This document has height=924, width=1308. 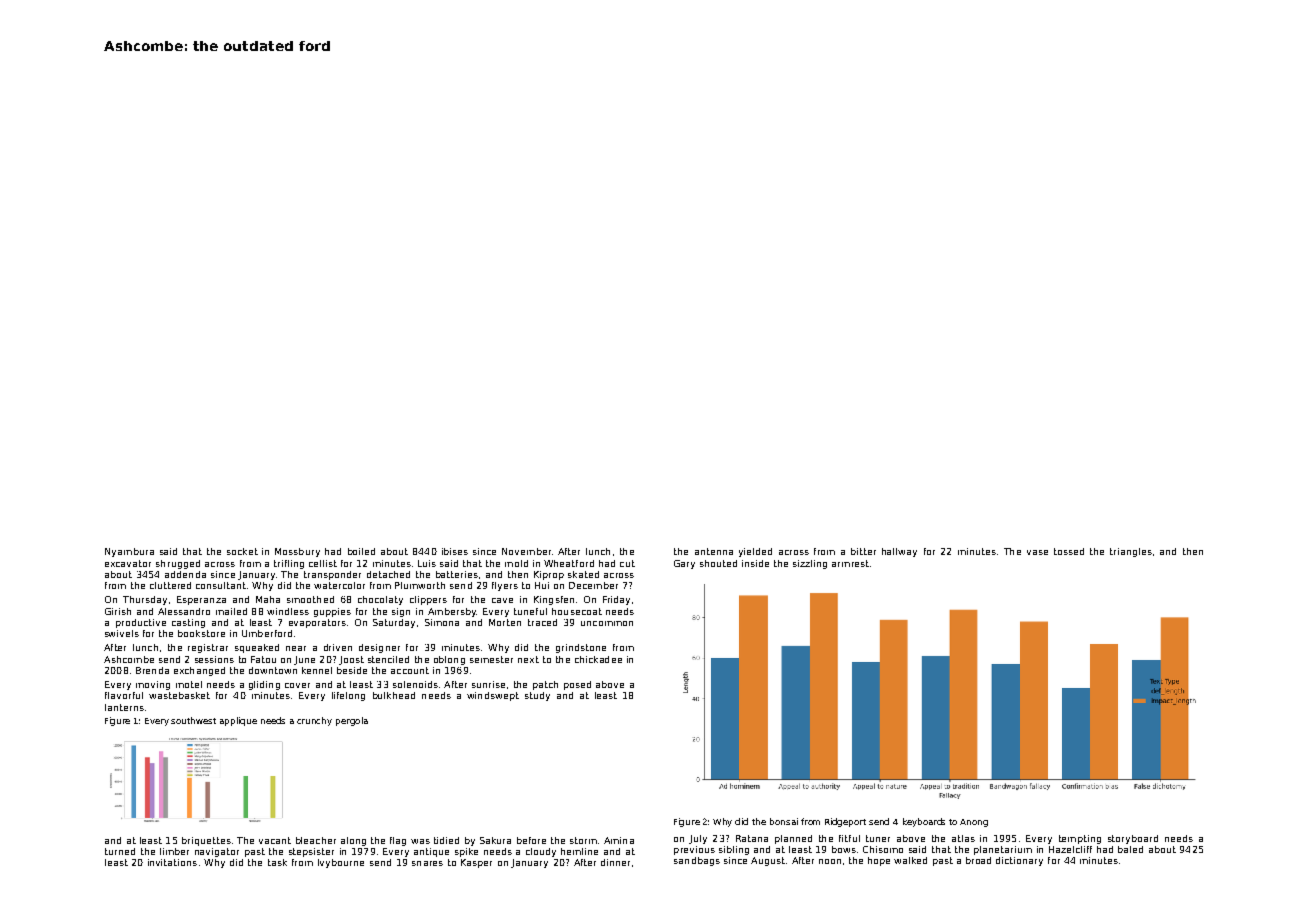 What do you see at coordinates (810, 564) in the document?
I see `sizzling` at bounding box center [810, 564].
